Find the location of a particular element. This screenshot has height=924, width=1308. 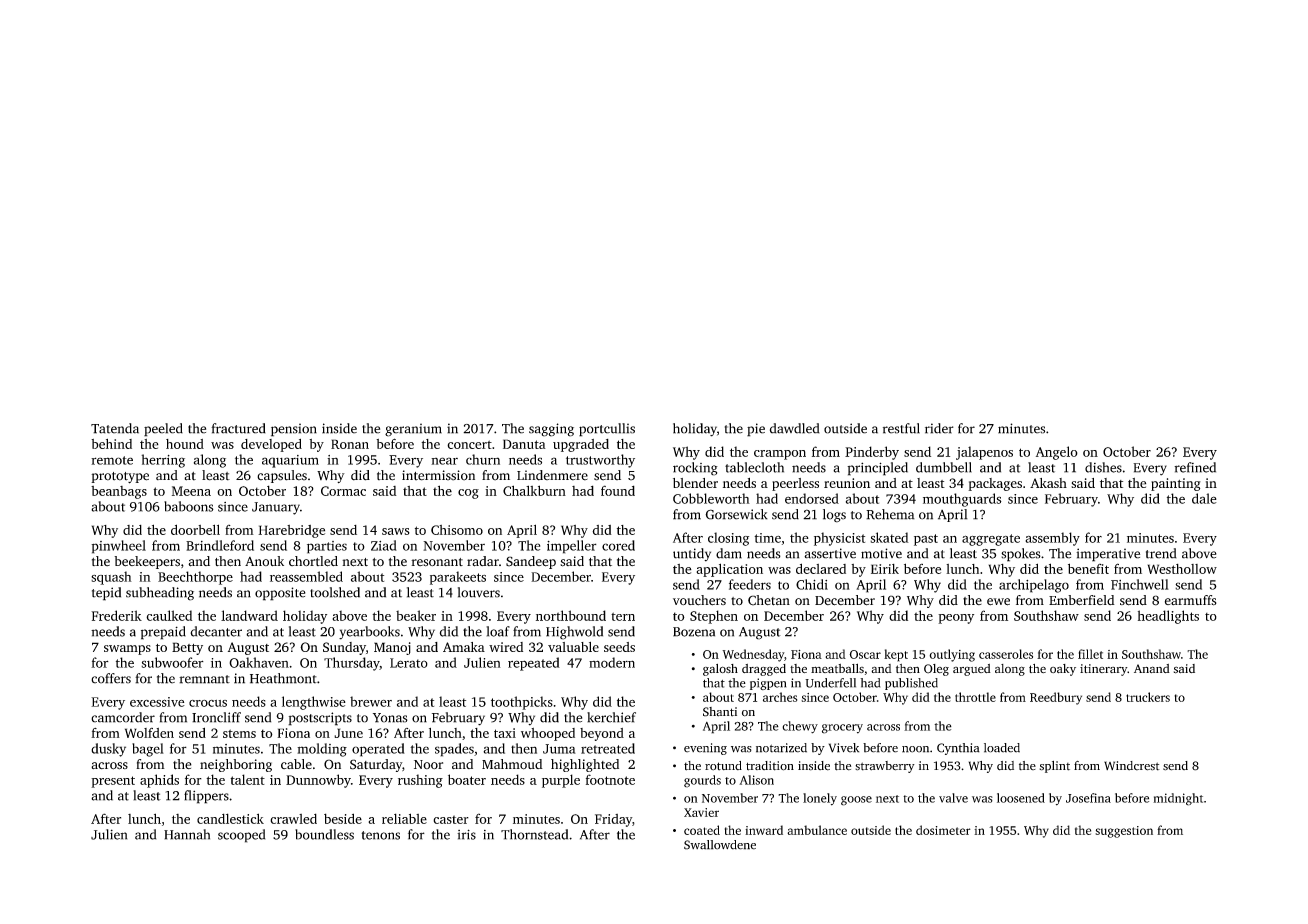

Tatenda is located at coordinates (115, 428).
